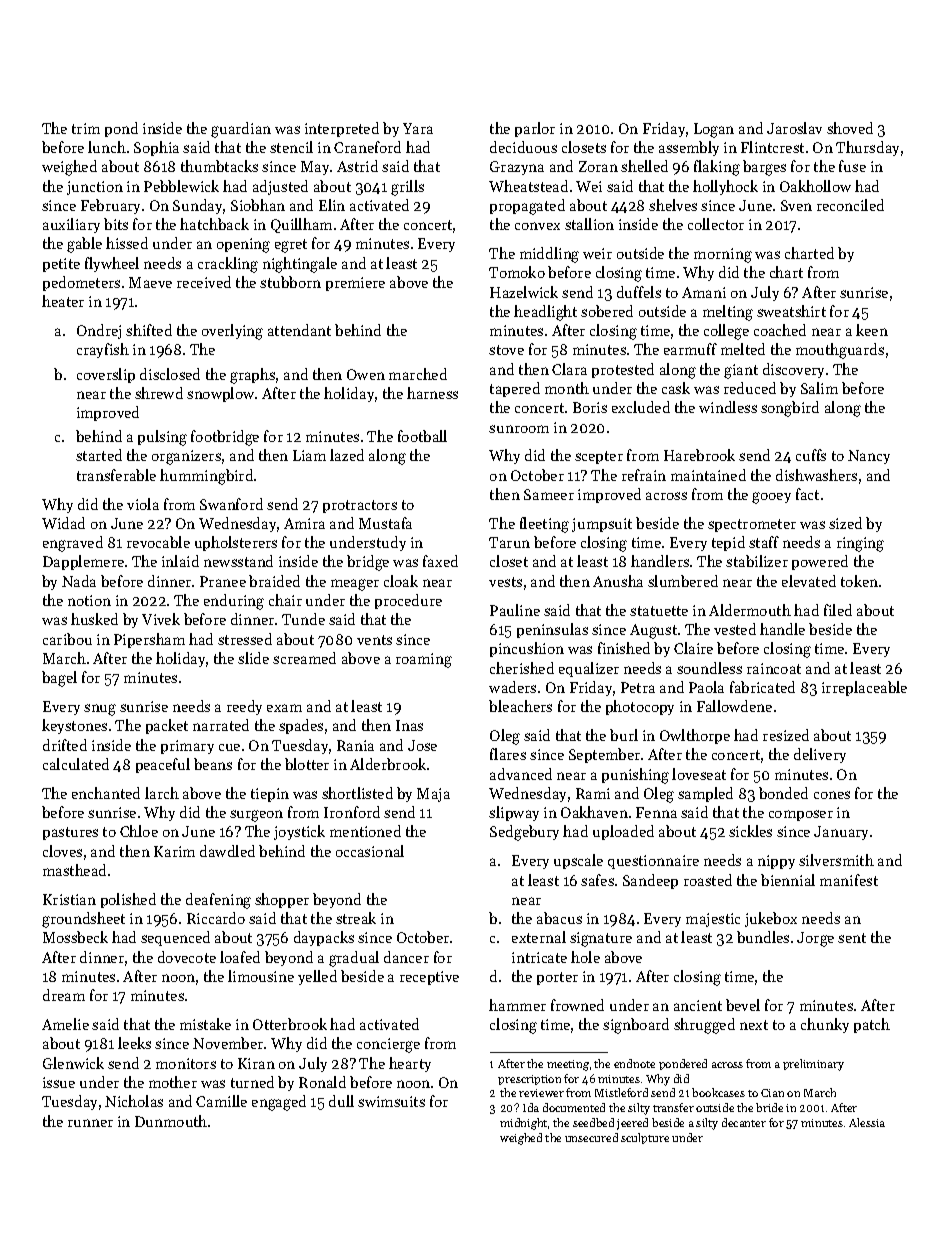 The height and width of the page is (1233, 952). Describe the element at coordinates (86, 128) in the page. I see `trim` at that location.
